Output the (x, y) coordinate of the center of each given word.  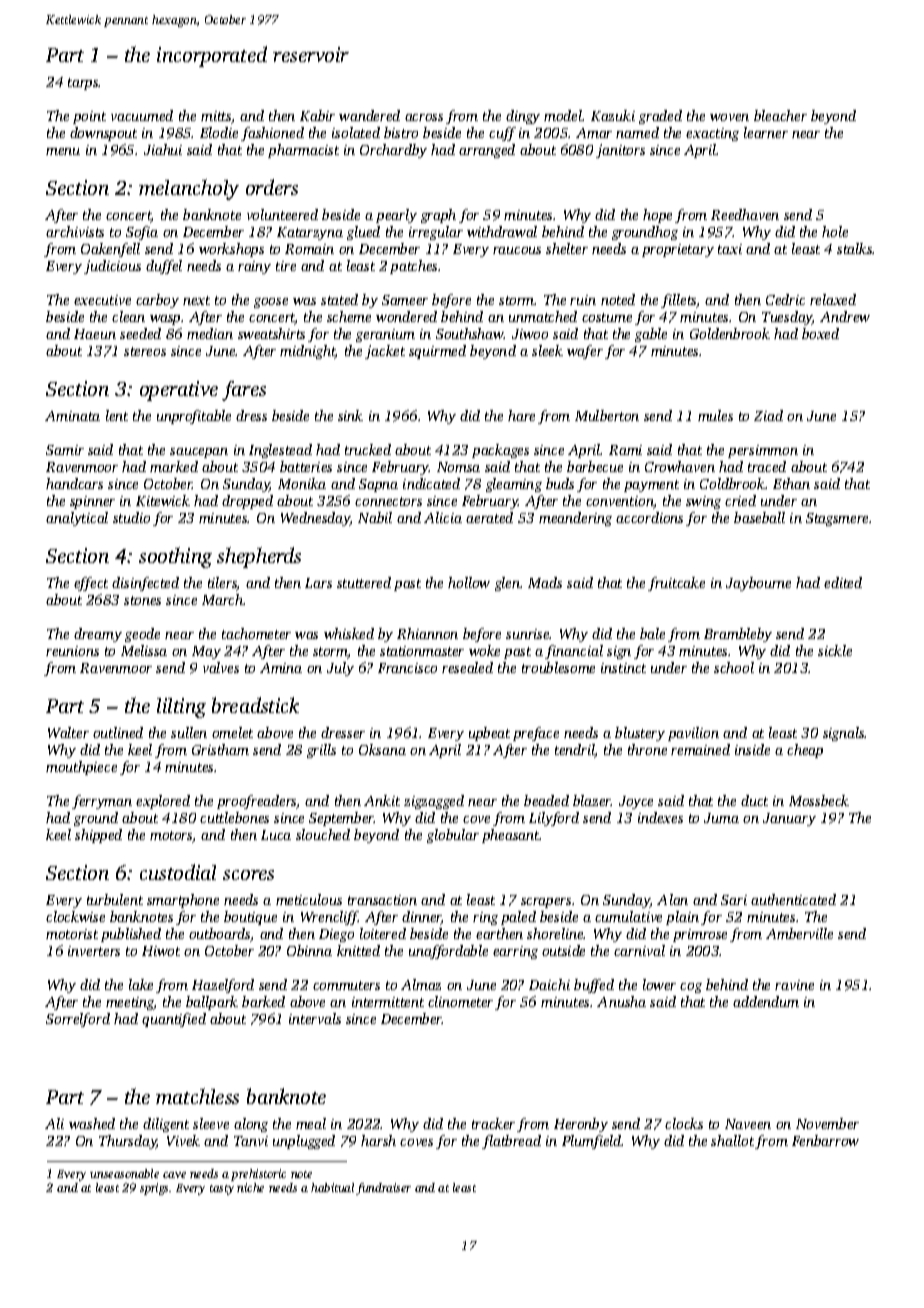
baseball (759, 517)
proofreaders (257, 802)
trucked (368, 449)
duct (754, 800)
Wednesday (315, 519)
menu (63, 151)
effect (91, 584)
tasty (222, 1190)
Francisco (407, 668)
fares (244, 391)
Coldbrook (732, 483)
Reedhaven (745, 214)
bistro (401, 132)
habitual (332, 1187)
